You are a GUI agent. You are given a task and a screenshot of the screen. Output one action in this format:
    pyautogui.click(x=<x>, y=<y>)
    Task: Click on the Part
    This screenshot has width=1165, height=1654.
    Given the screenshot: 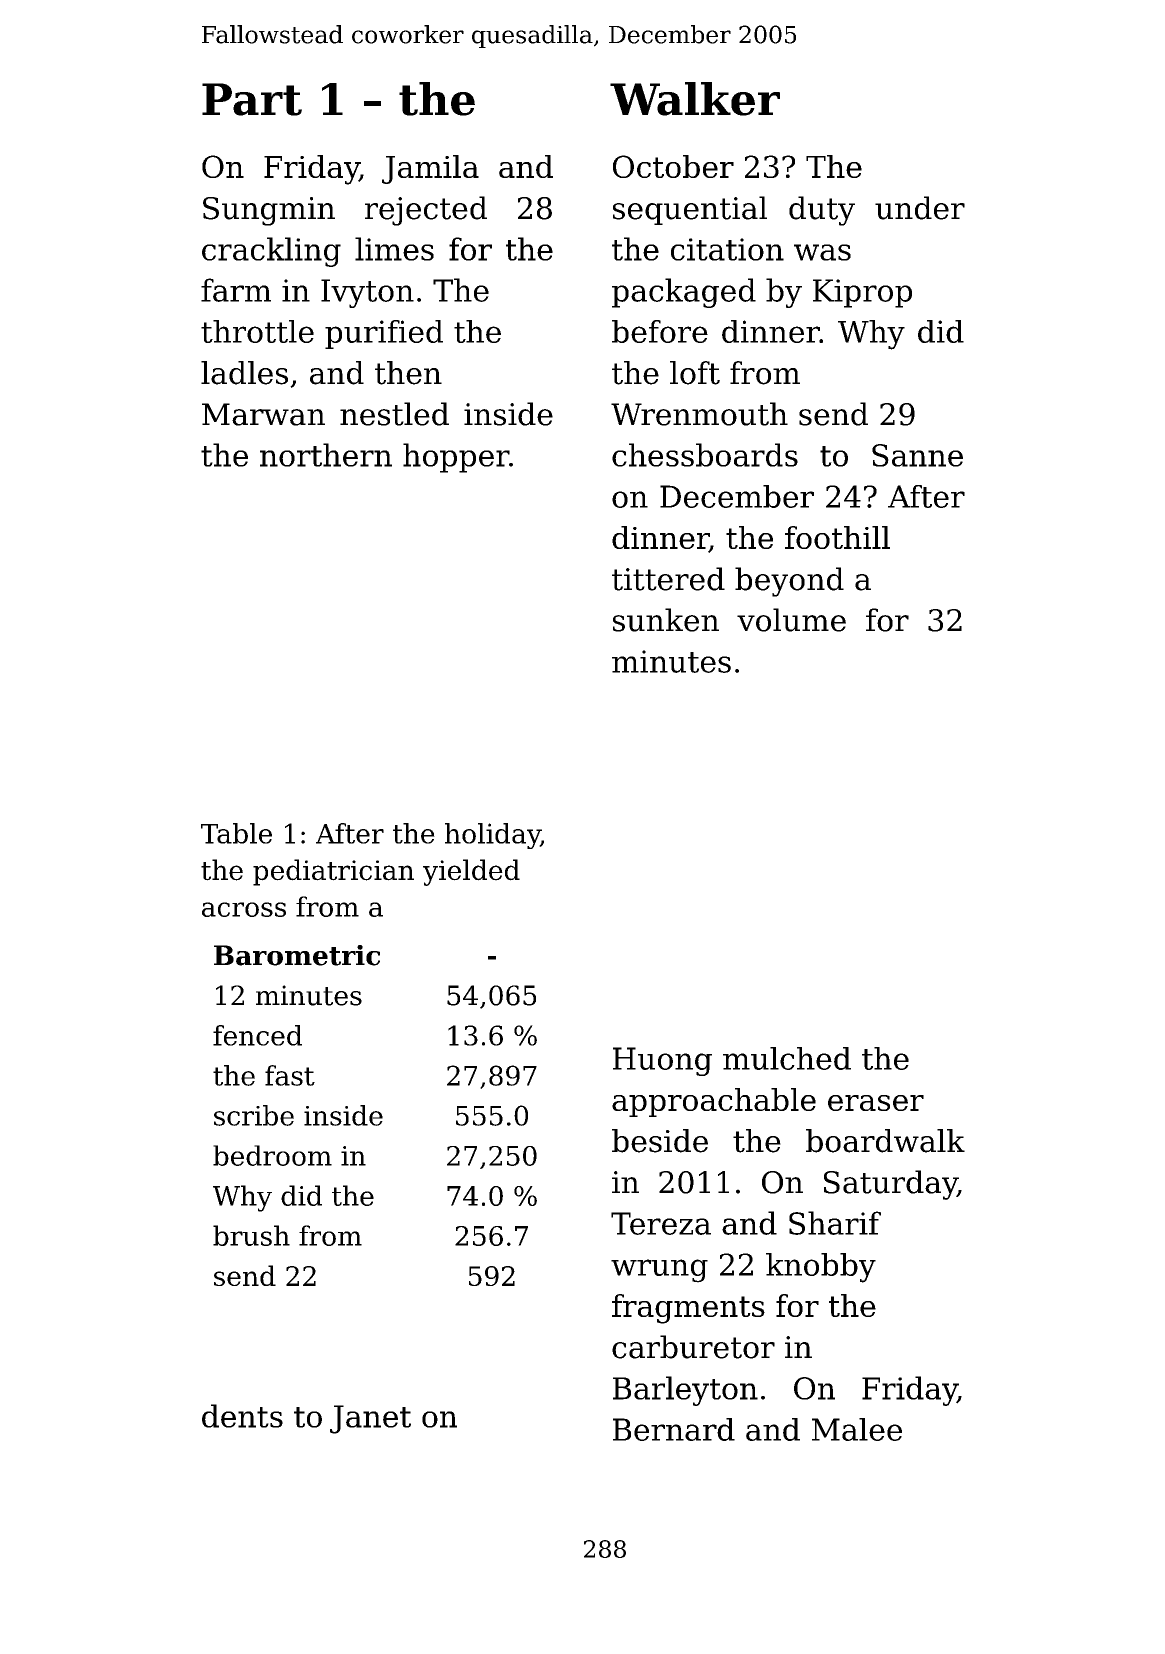 What is the action you would take?
    pyautogui.click(x=252, y=99)
